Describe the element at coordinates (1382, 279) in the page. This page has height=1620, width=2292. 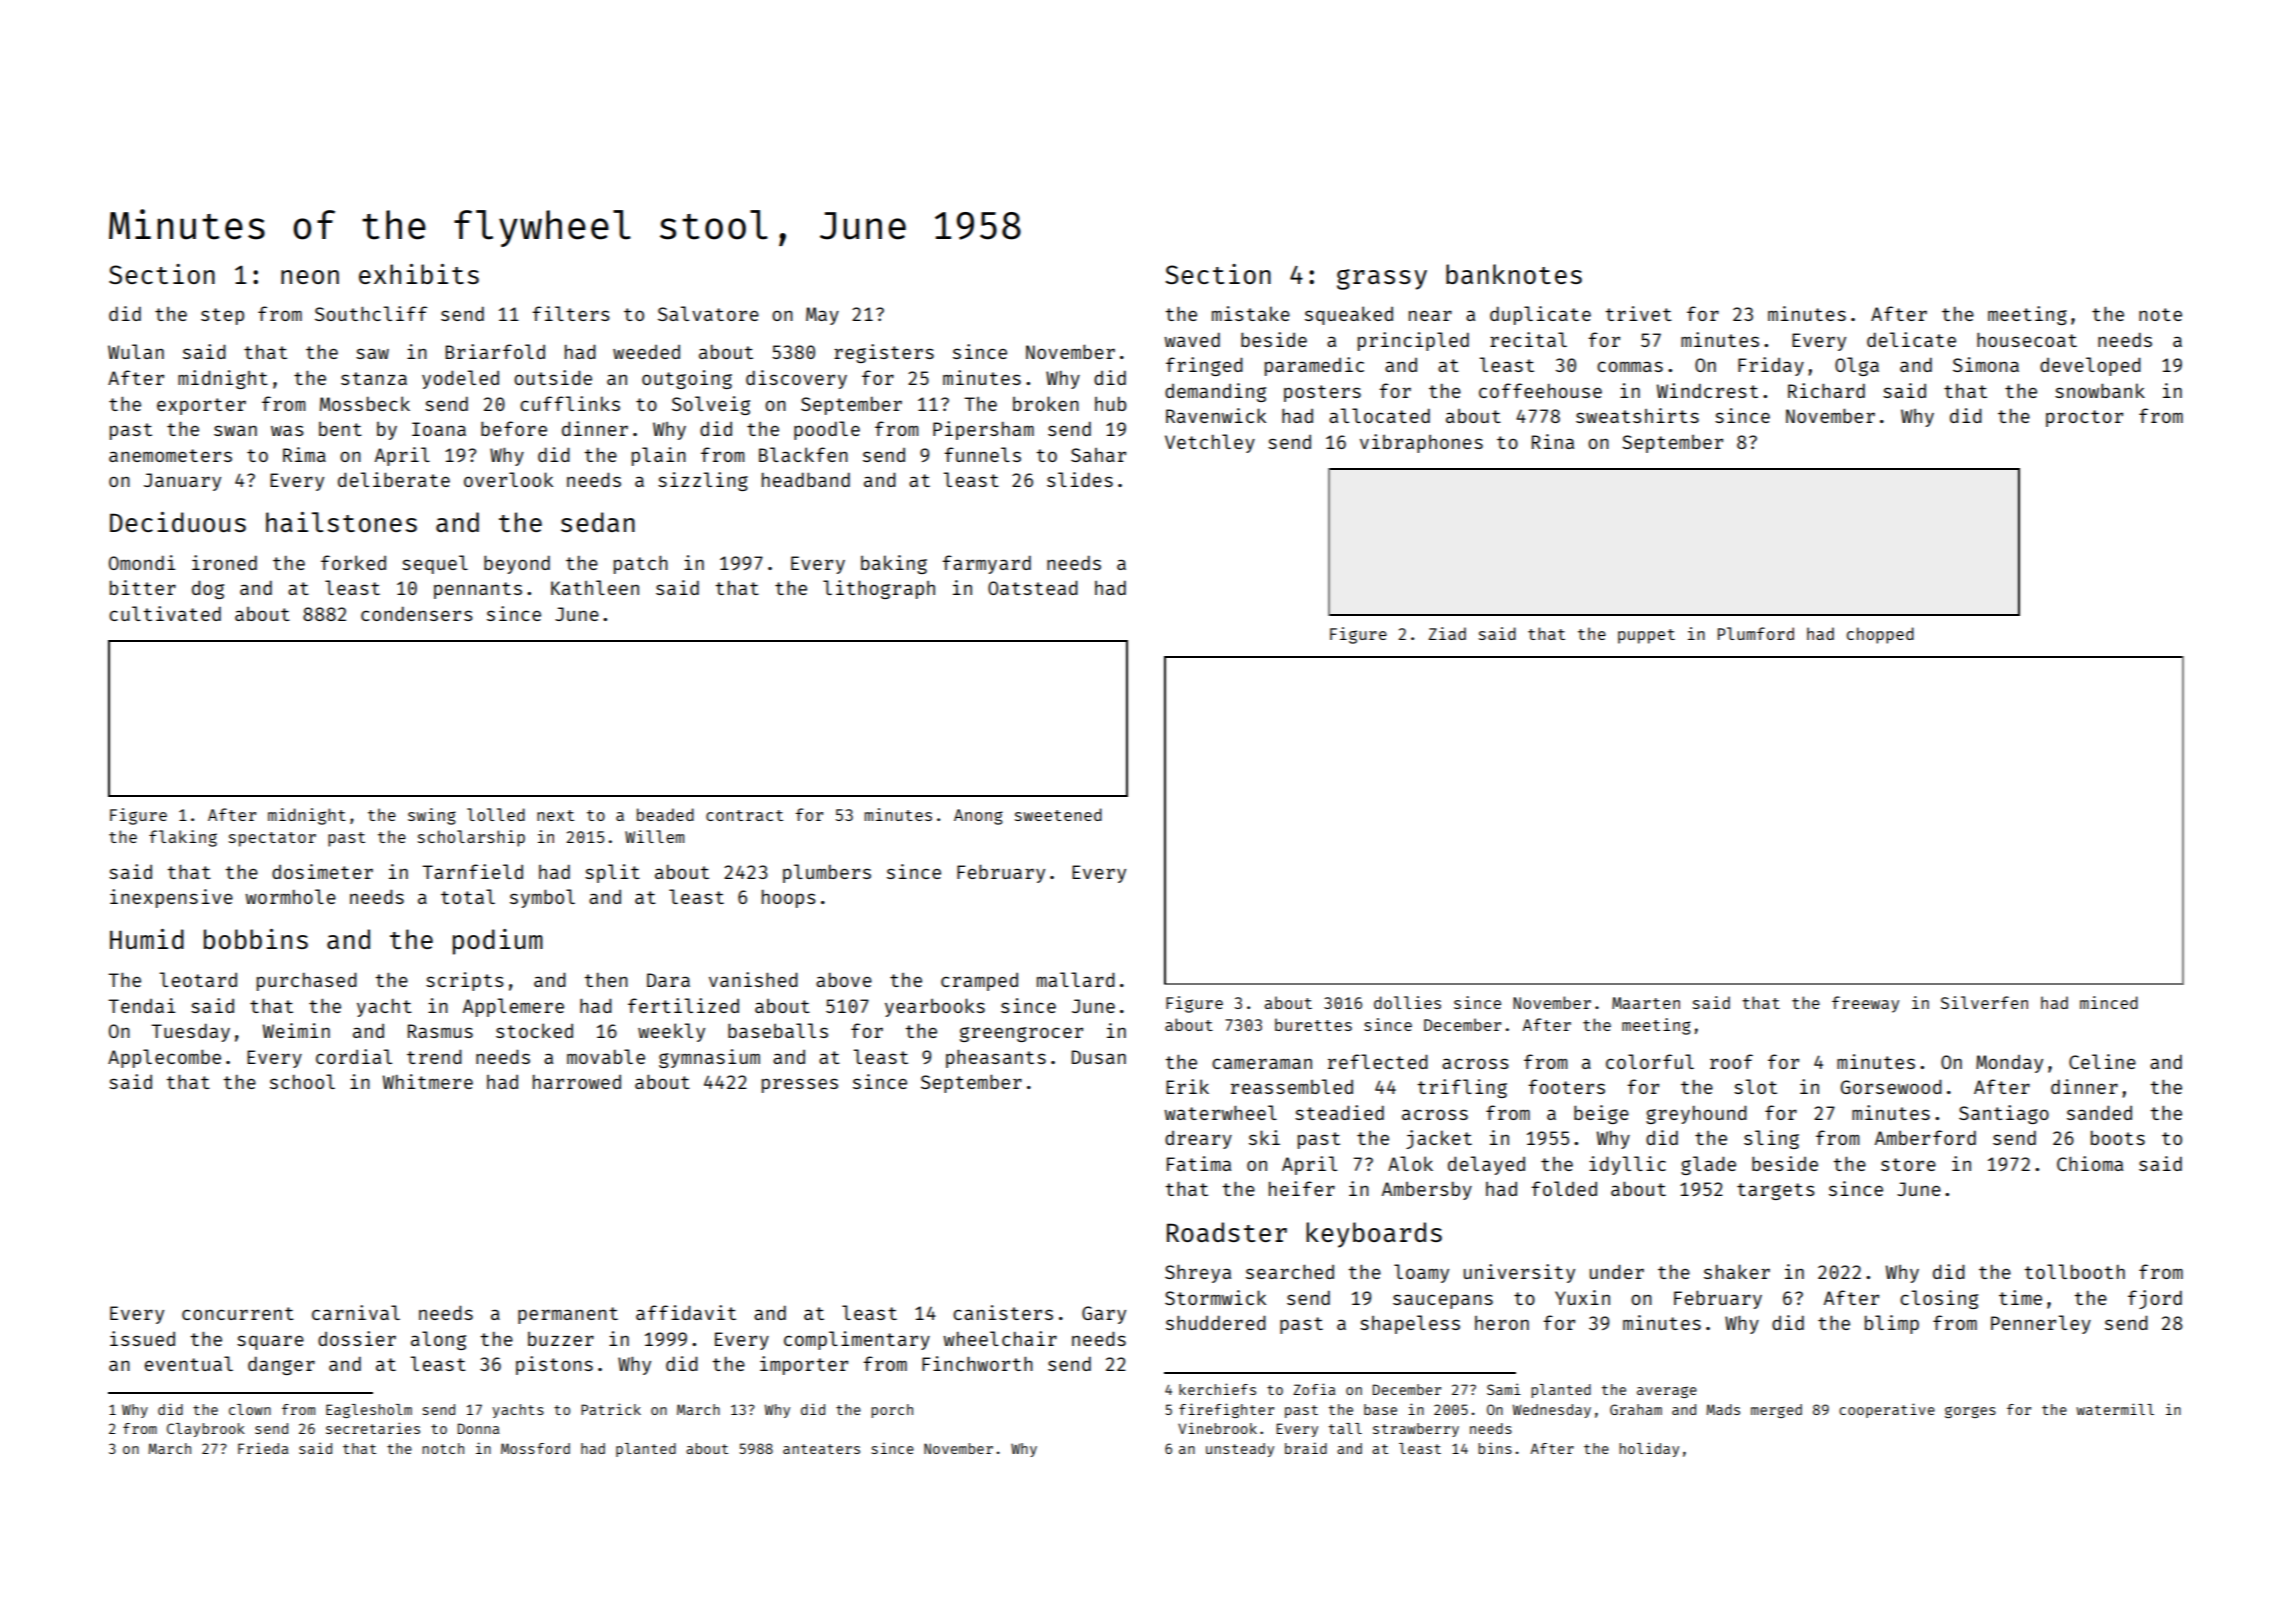
I see `grassy` at that location.
